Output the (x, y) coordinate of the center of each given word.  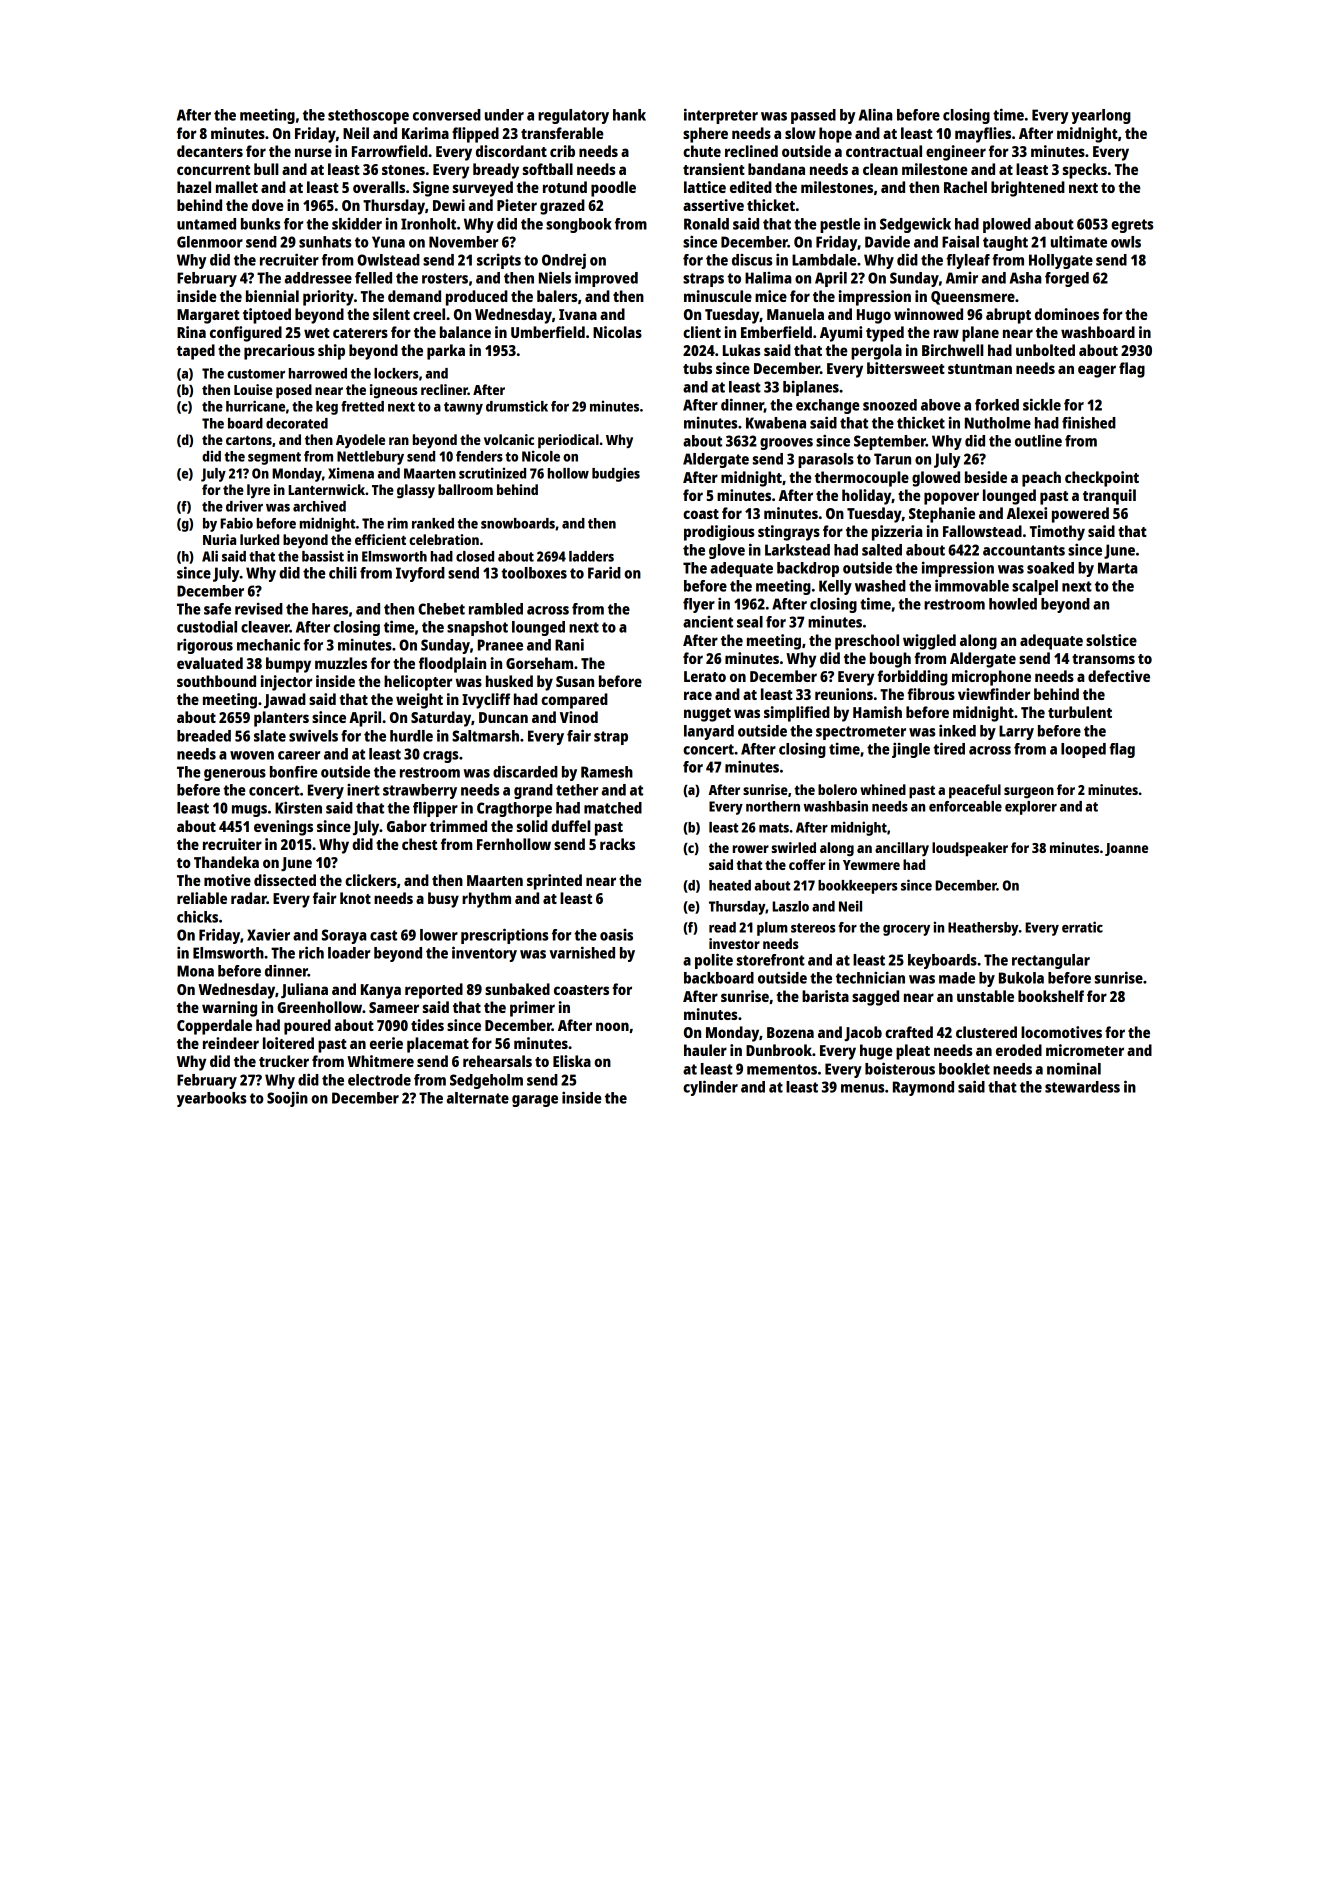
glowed (936, 479)
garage (535, 1101)
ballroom (465, 489)
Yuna (388, 242)
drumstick (517, 406)
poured (307, 1027)
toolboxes (534, 573)
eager (1097, 371)
